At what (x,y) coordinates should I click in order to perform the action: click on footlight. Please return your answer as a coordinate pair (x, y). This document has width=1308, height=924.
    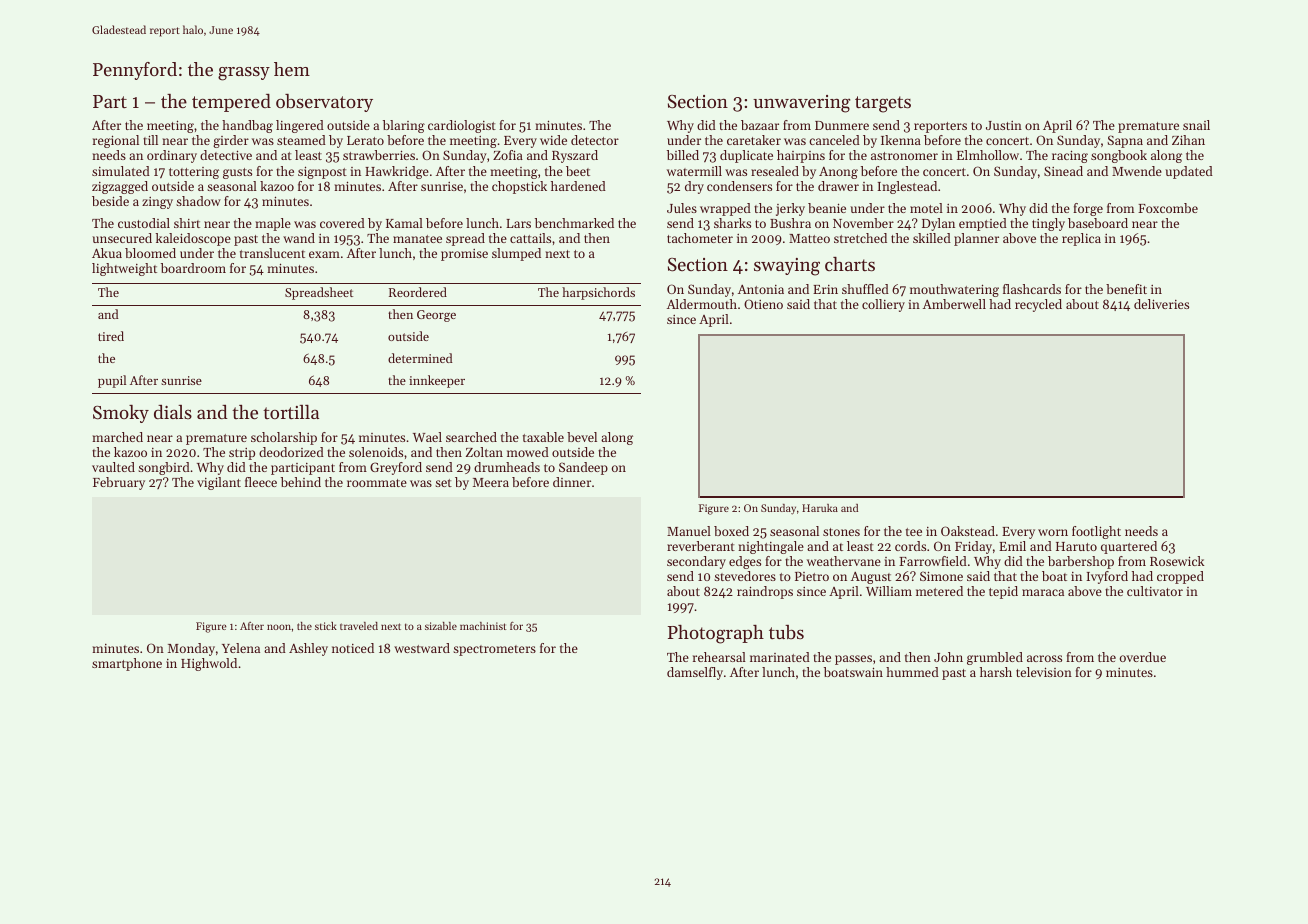
    Looking at the image, I should click on (1096, 532).
